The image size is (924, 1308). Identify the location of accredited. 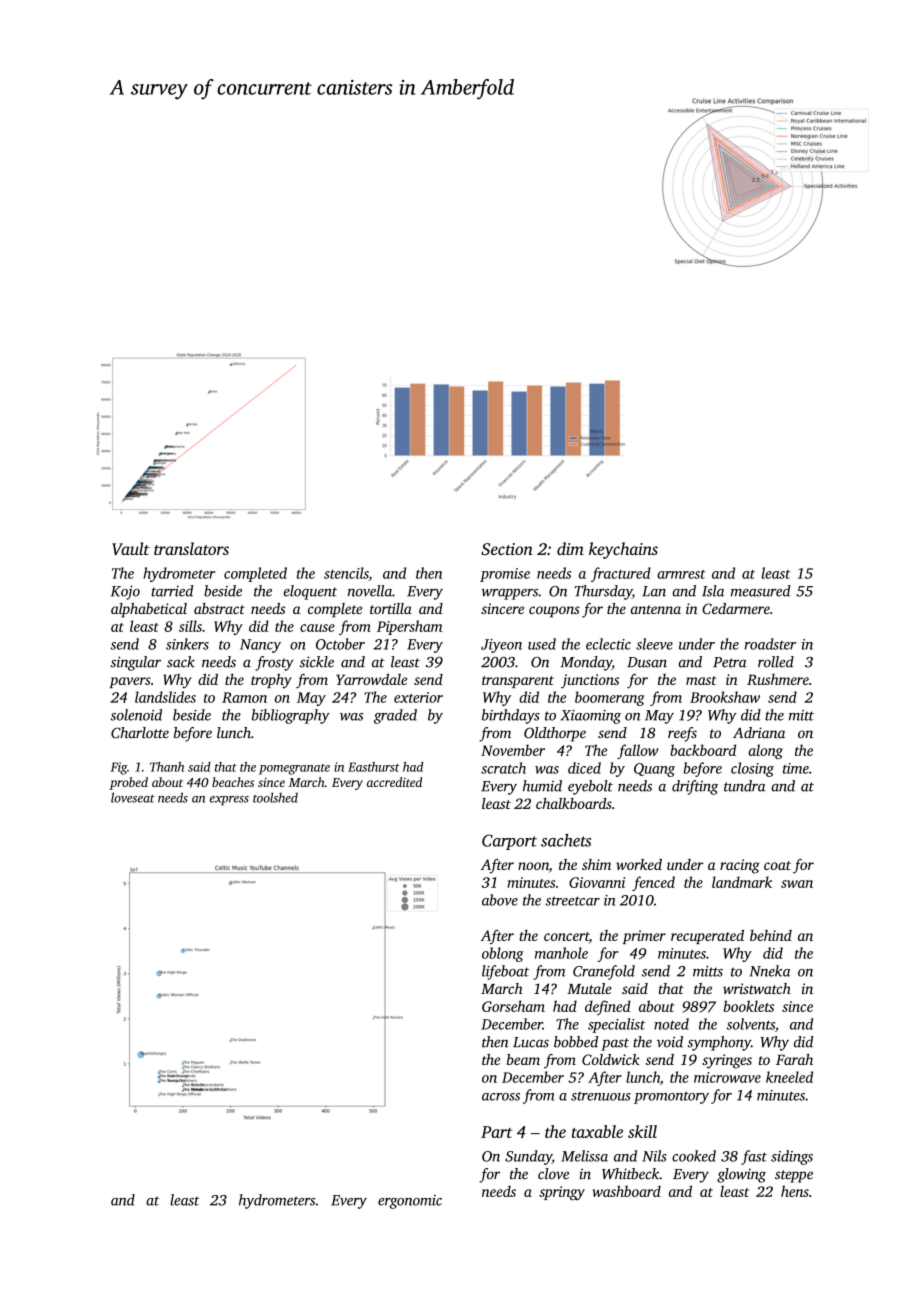
(394, 782).
